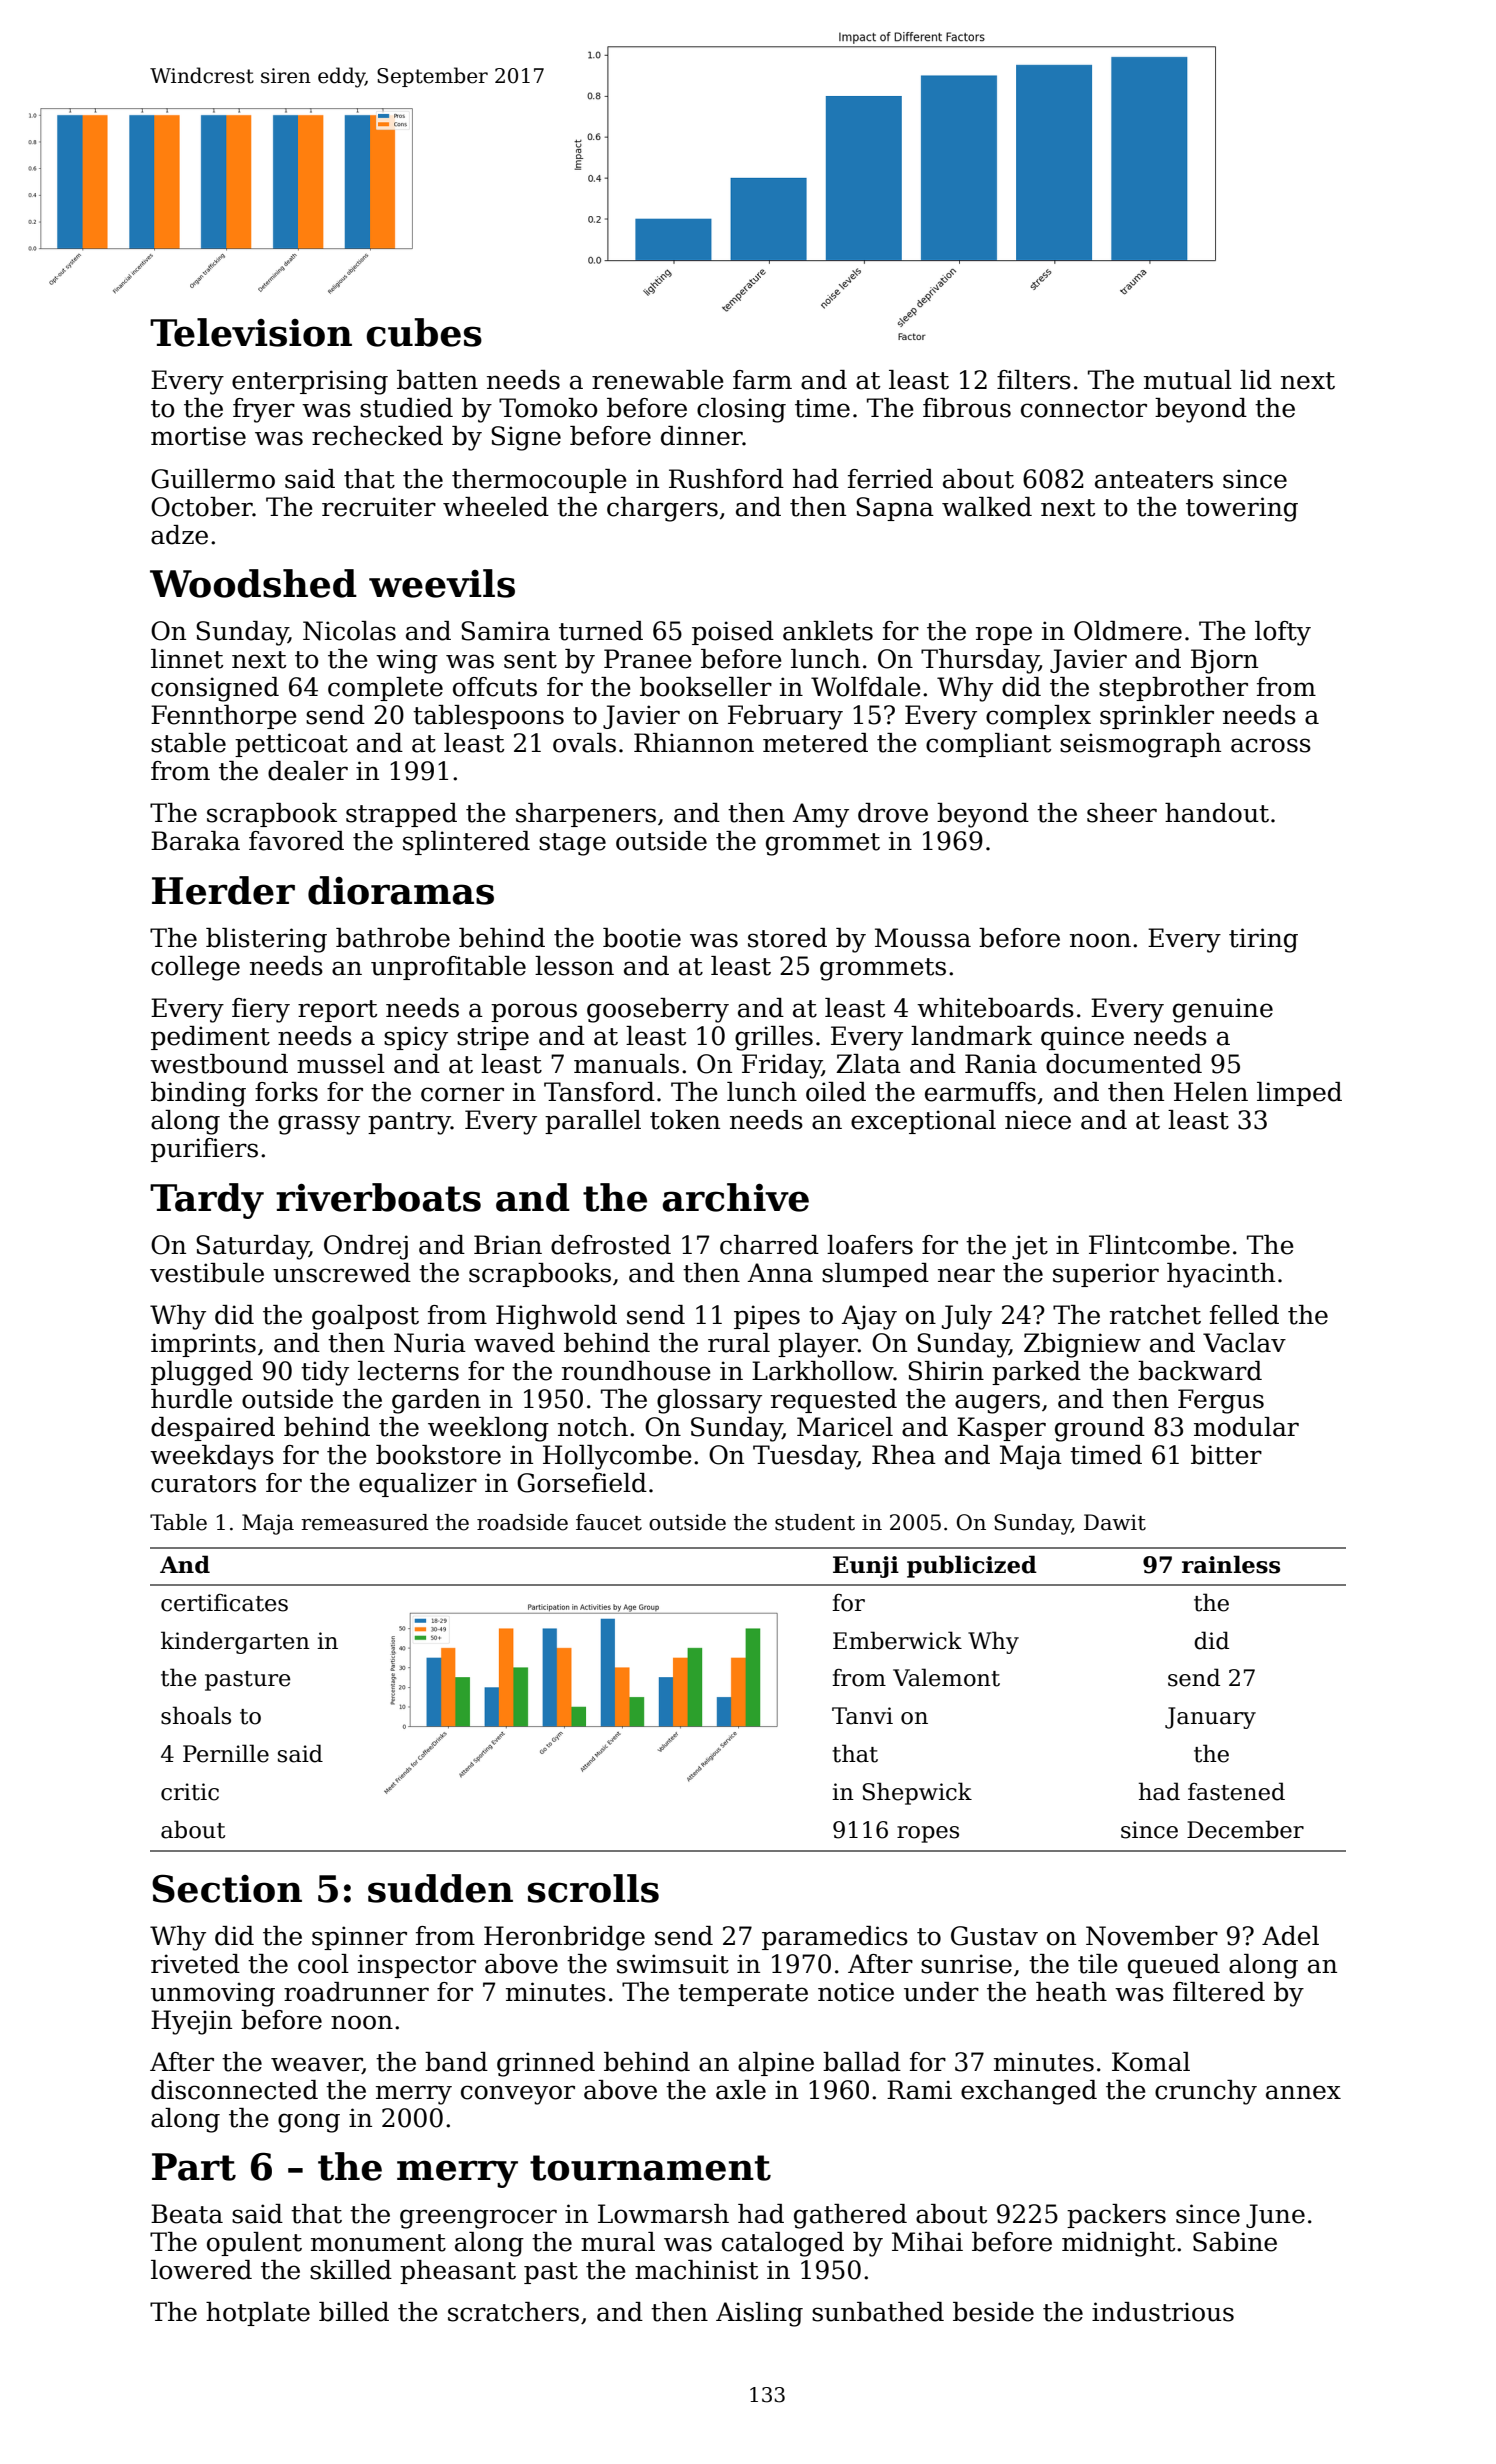 This screenshot has height=2464, width=1496. What do you see at coordinates (1244, 1315) in the screenshot?
I see `felled` at bounding box center [1244, 1315].
